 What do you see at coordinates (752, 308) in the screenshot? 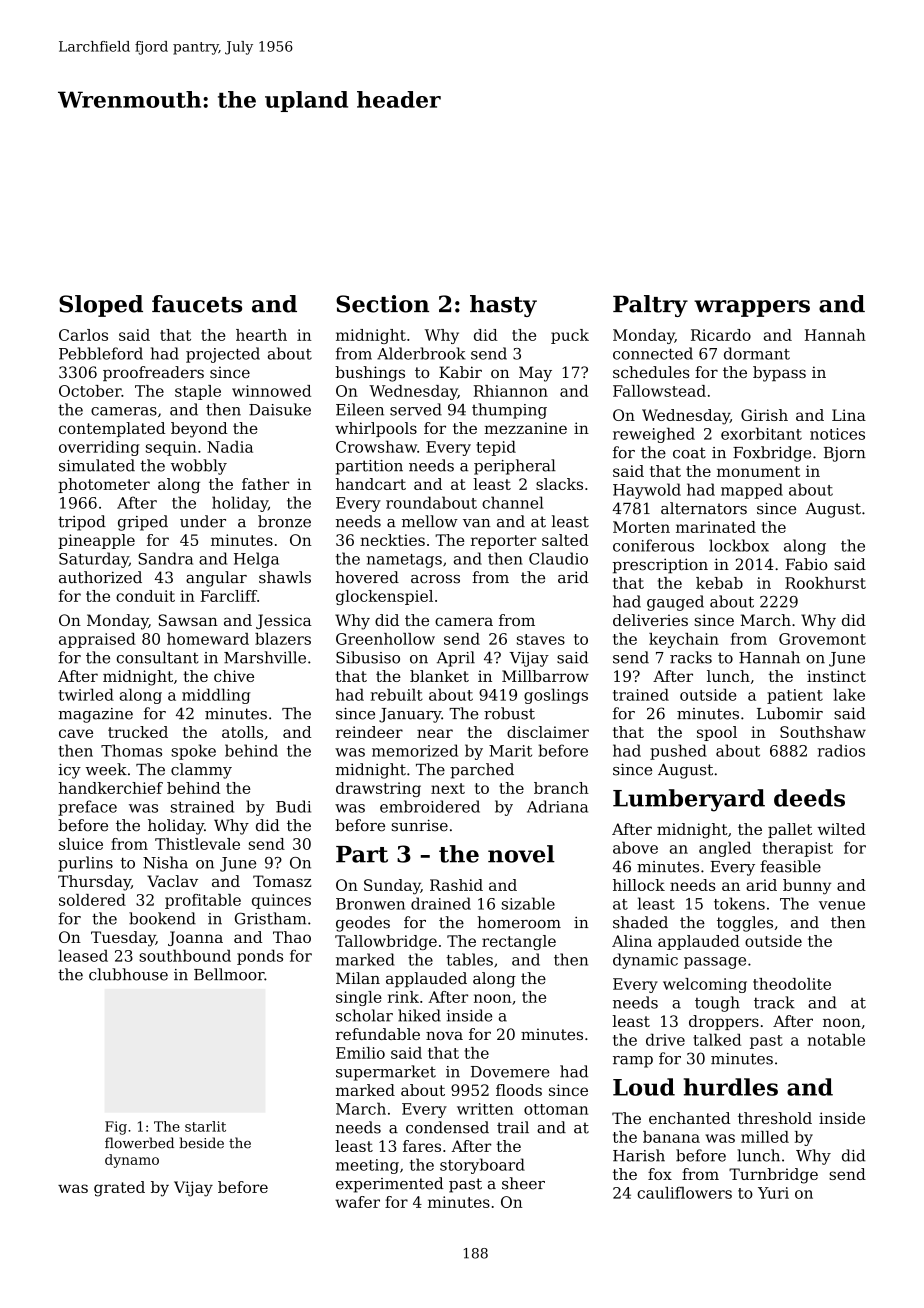
I see `wrappers` at bounding box center [752, 308].
